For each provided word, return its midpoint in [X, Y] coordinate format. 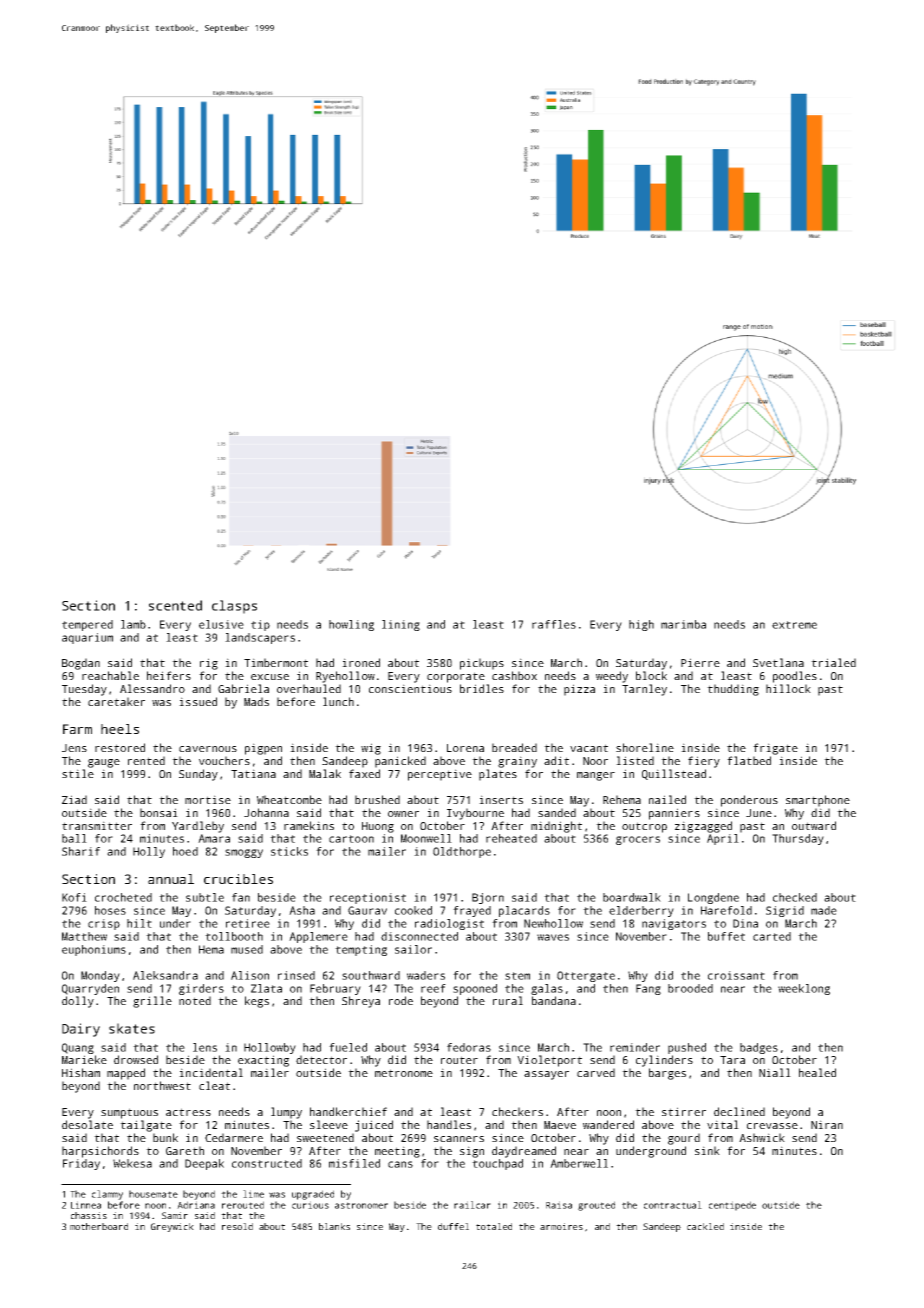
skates [132, 1028]
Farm [77, 729]
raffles [554, 624]
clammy [107, 1195]
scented [175, 605]
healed [817, 1072]
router [459, 1060]
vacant [589, 748]
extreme [794, 625]
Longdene [713, 898]
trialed [833, 662]
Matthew [84, 936]
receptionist [368, 898]
